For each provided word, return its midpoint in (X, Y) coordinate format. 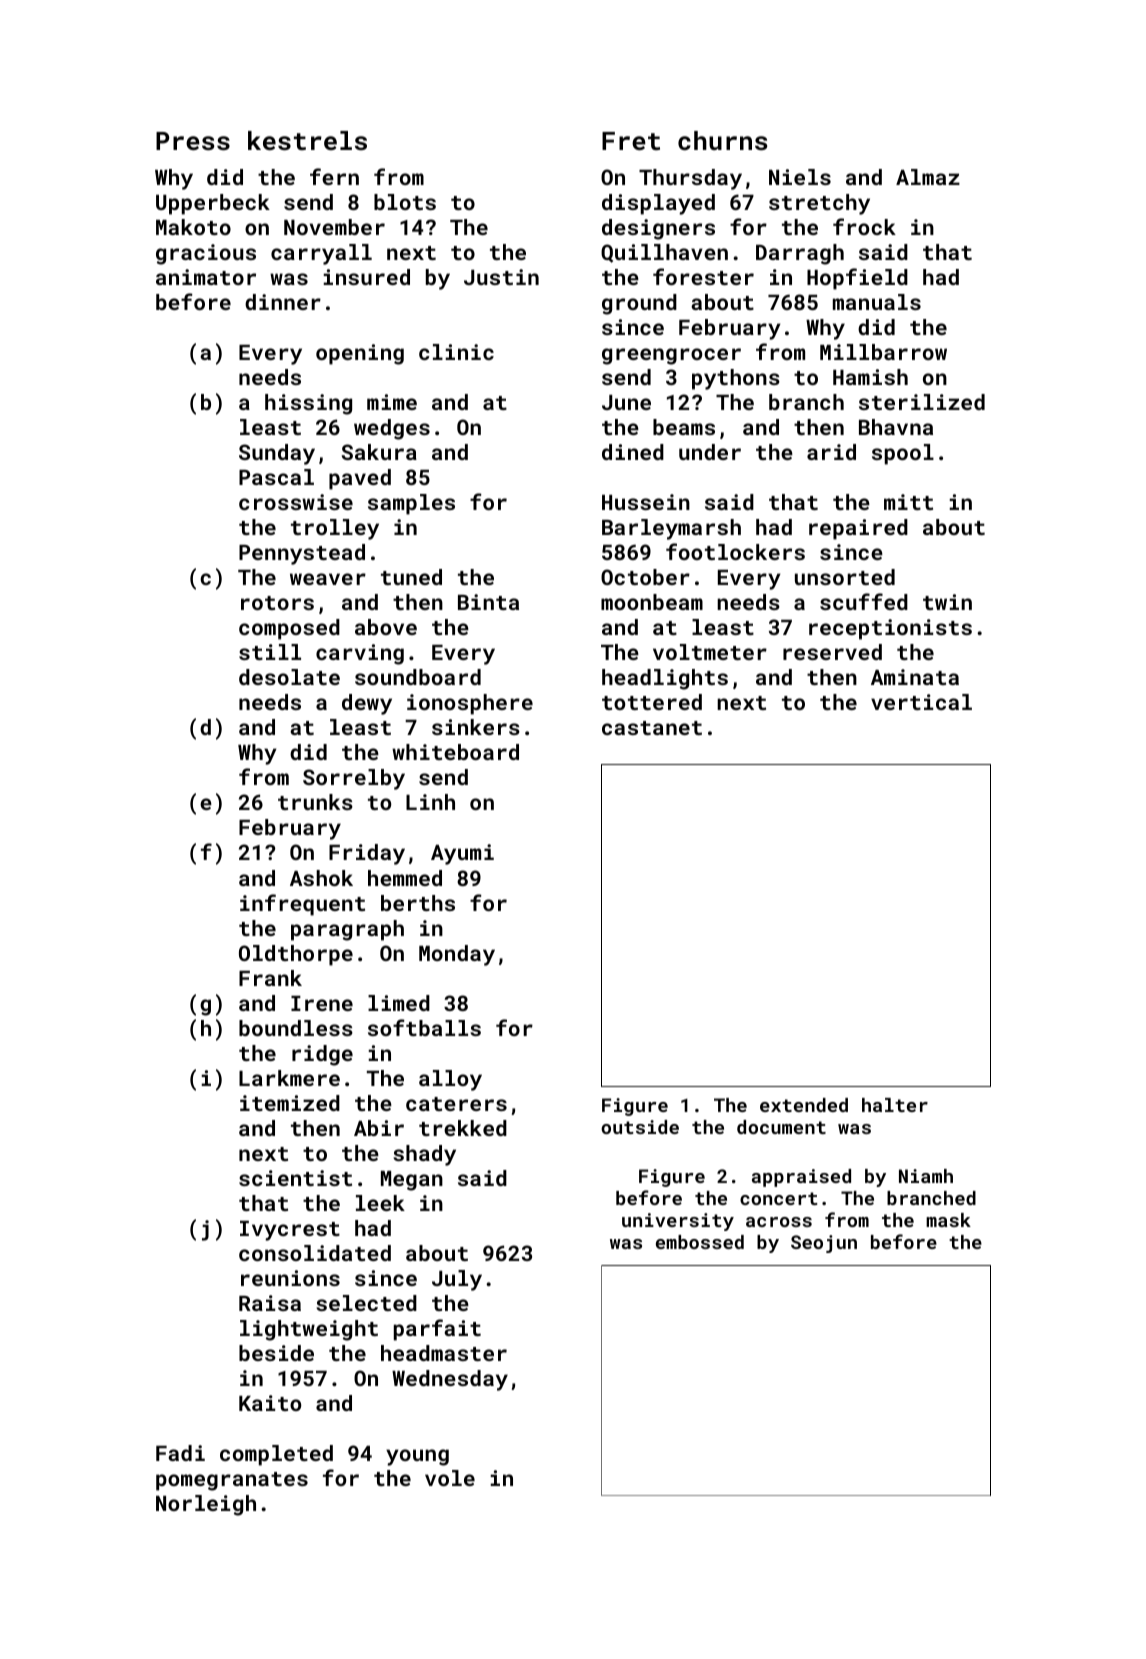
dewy (367, 704)
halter (895, 1105)
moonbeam (652, 602)
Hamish (870, 377)
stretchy (819, 204)
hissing (308, 404)
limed (399, 1003)
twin (947, 602)
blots (405, 202)
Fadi (180, 1453)
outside (640, 1127)
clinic (456, 352)
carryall (321, 254)
